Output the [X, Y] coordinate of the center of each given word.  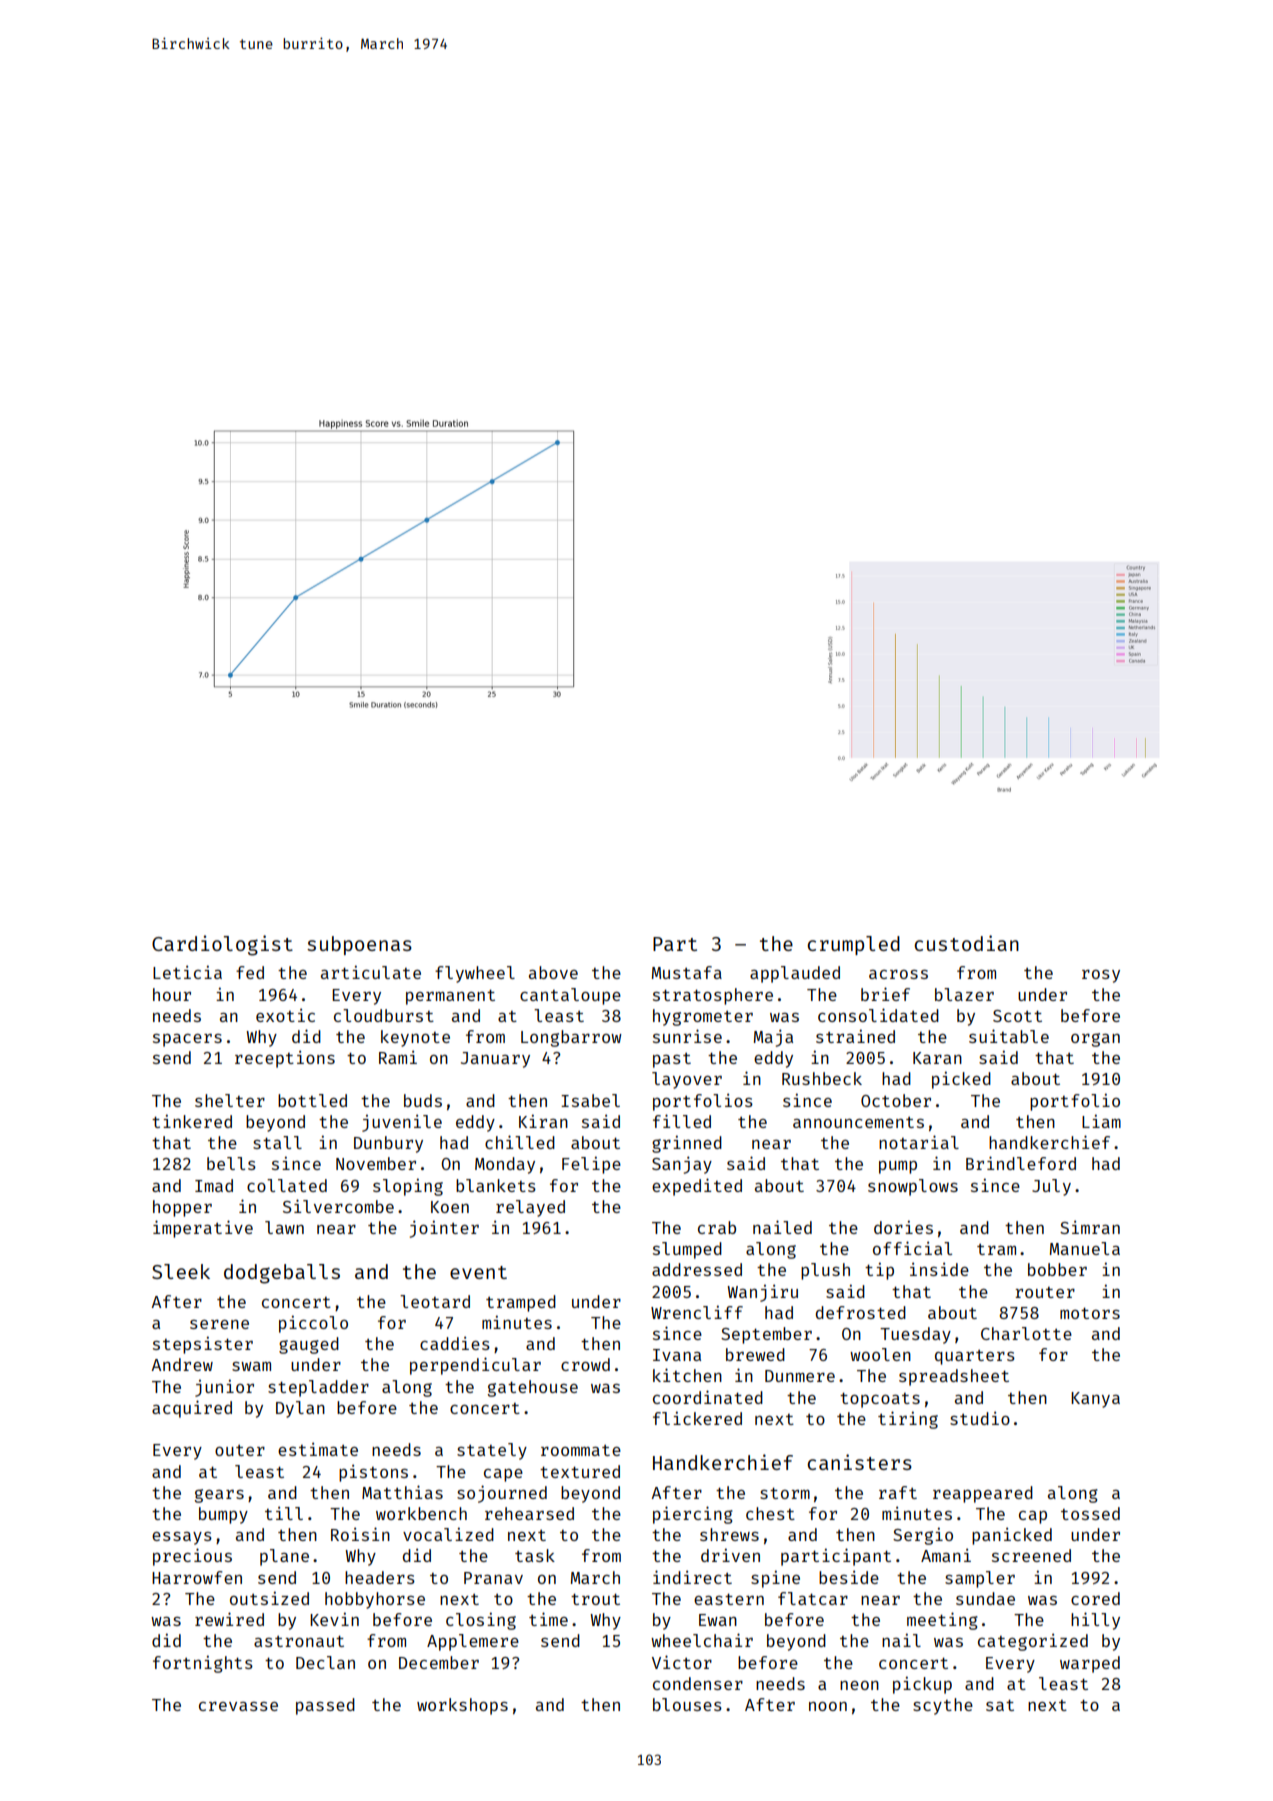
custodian [966, 943]
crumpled [853, 945]
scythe [943, 1706]
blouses [687, 1704]
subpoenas [359, 945]
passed [325, 1706]
